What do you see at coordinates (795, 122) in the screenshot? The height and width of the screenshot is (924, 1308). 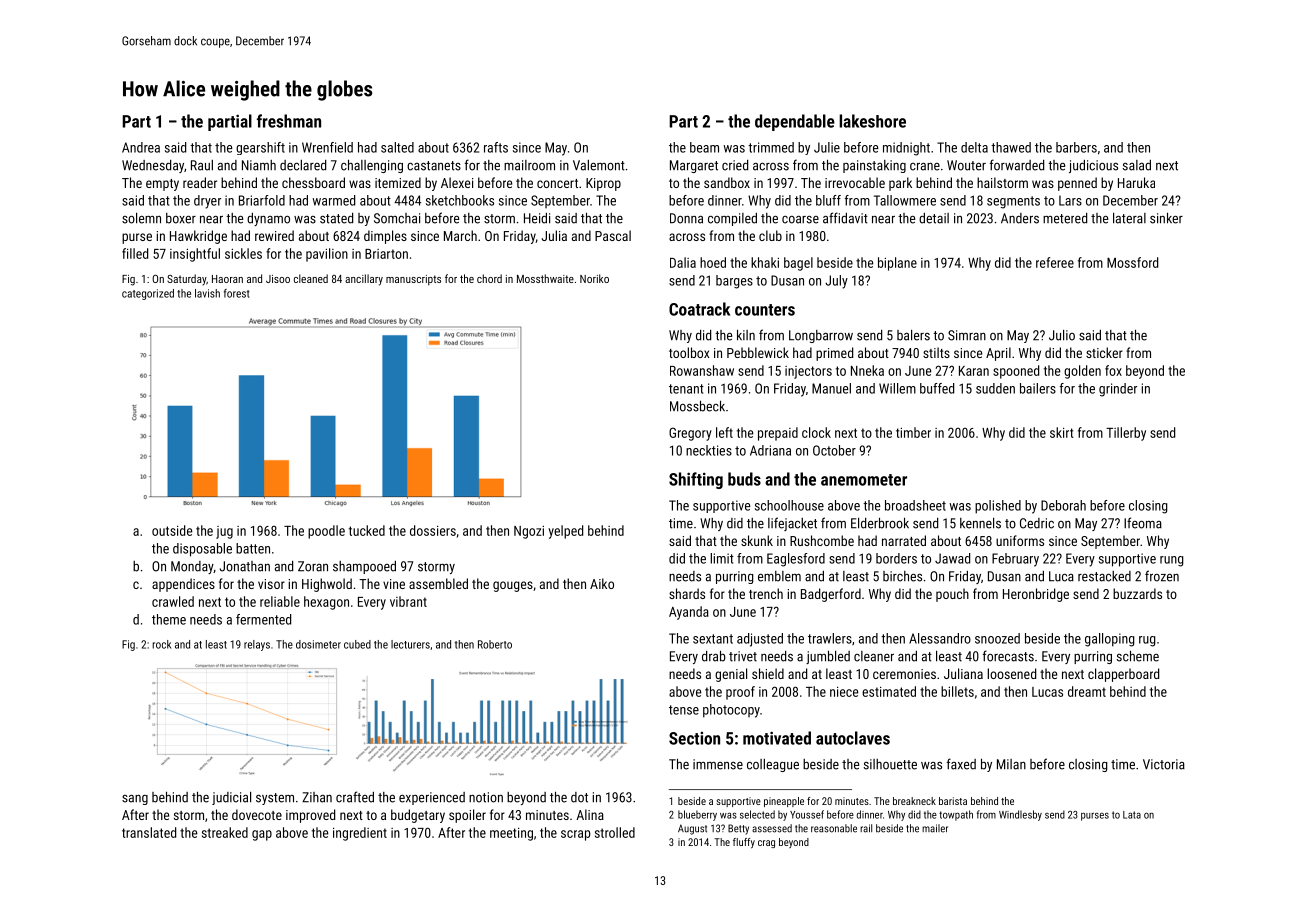 I see `dependable` at bounding box center [795, 122].
